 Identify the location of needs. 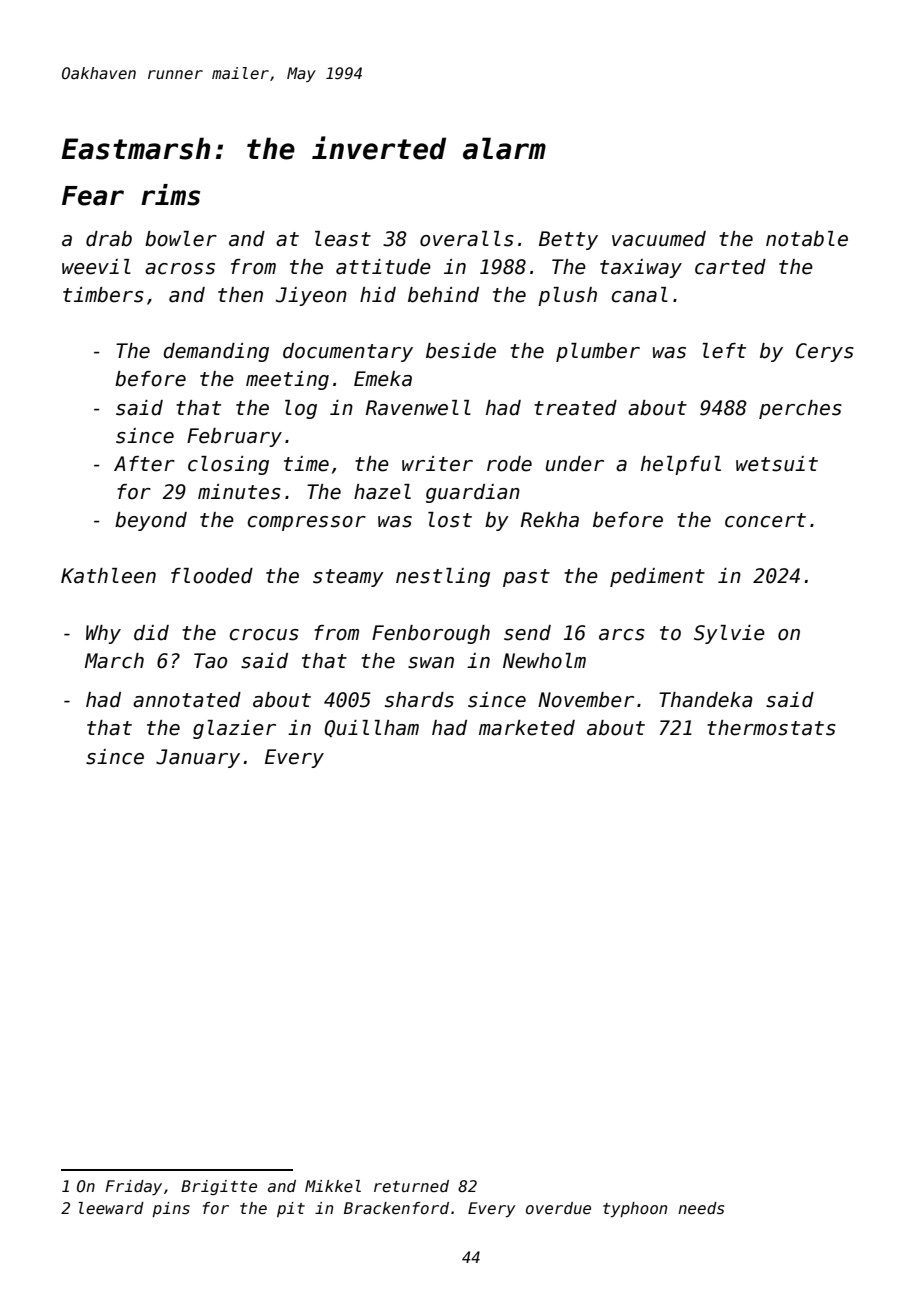
(701, 1208).
